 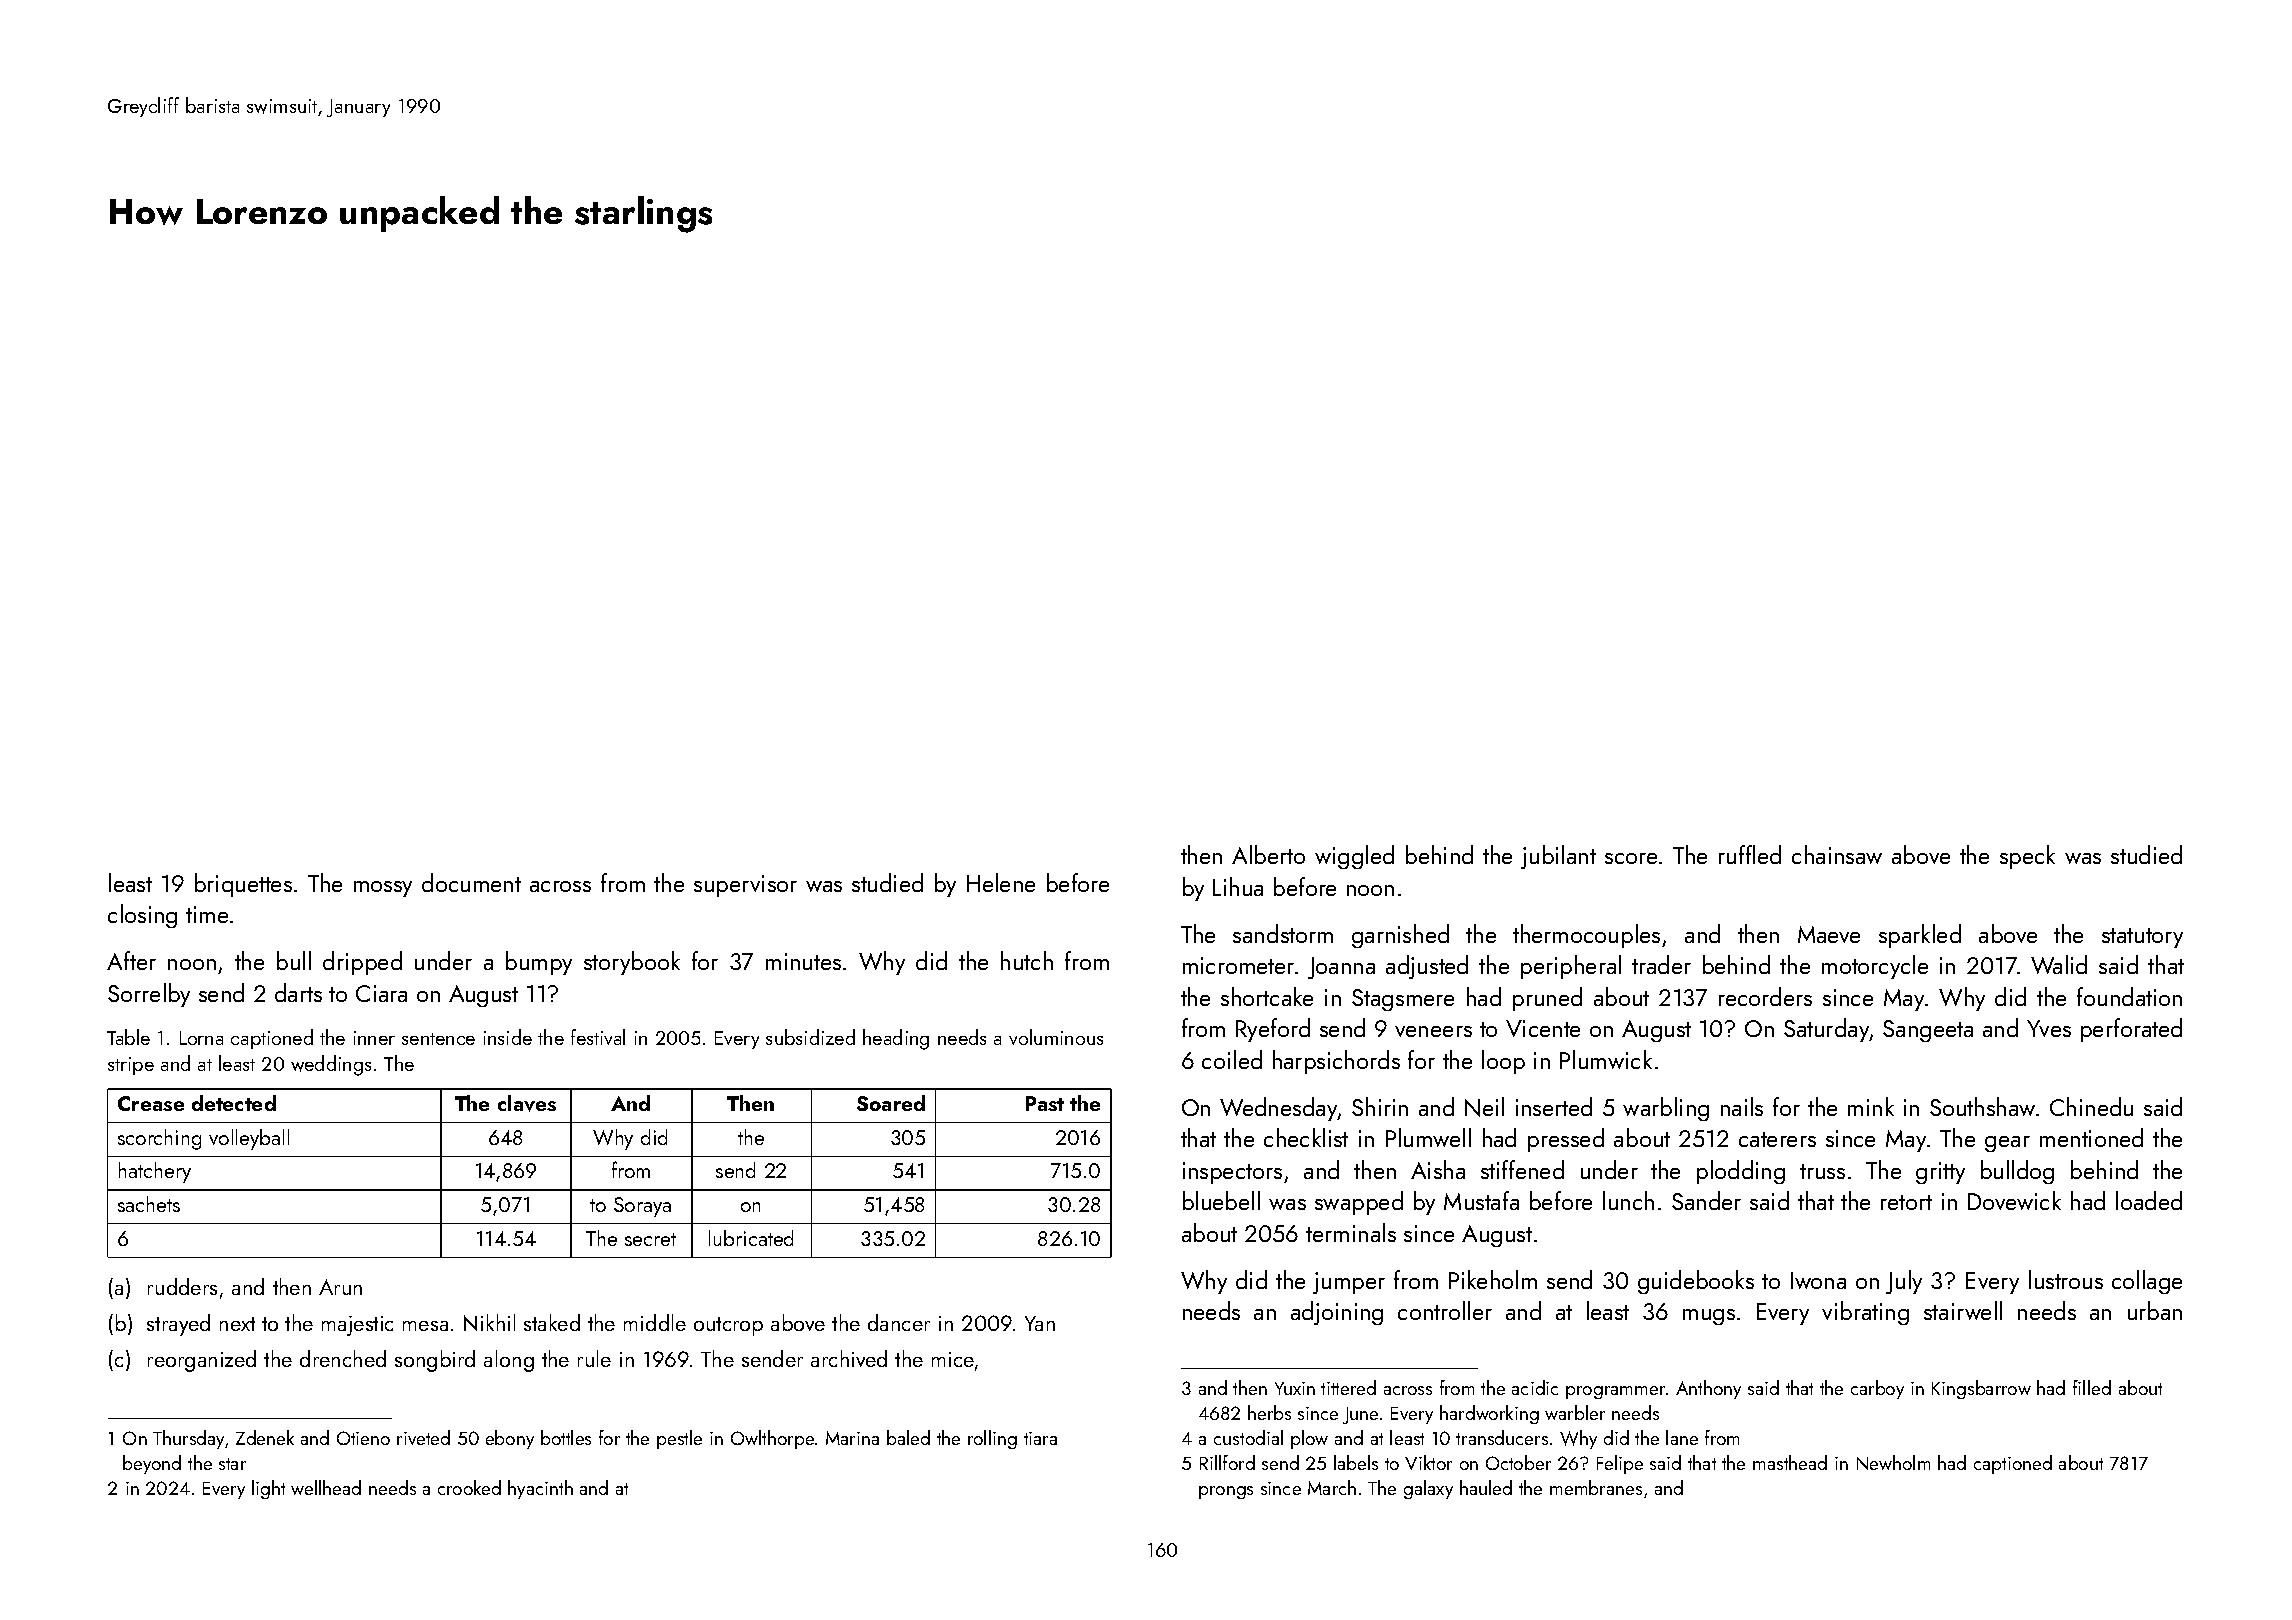 What do you see at coordinates (852, 1438) in the image?
I see `Marina` at bounding box center [852, 1438].
